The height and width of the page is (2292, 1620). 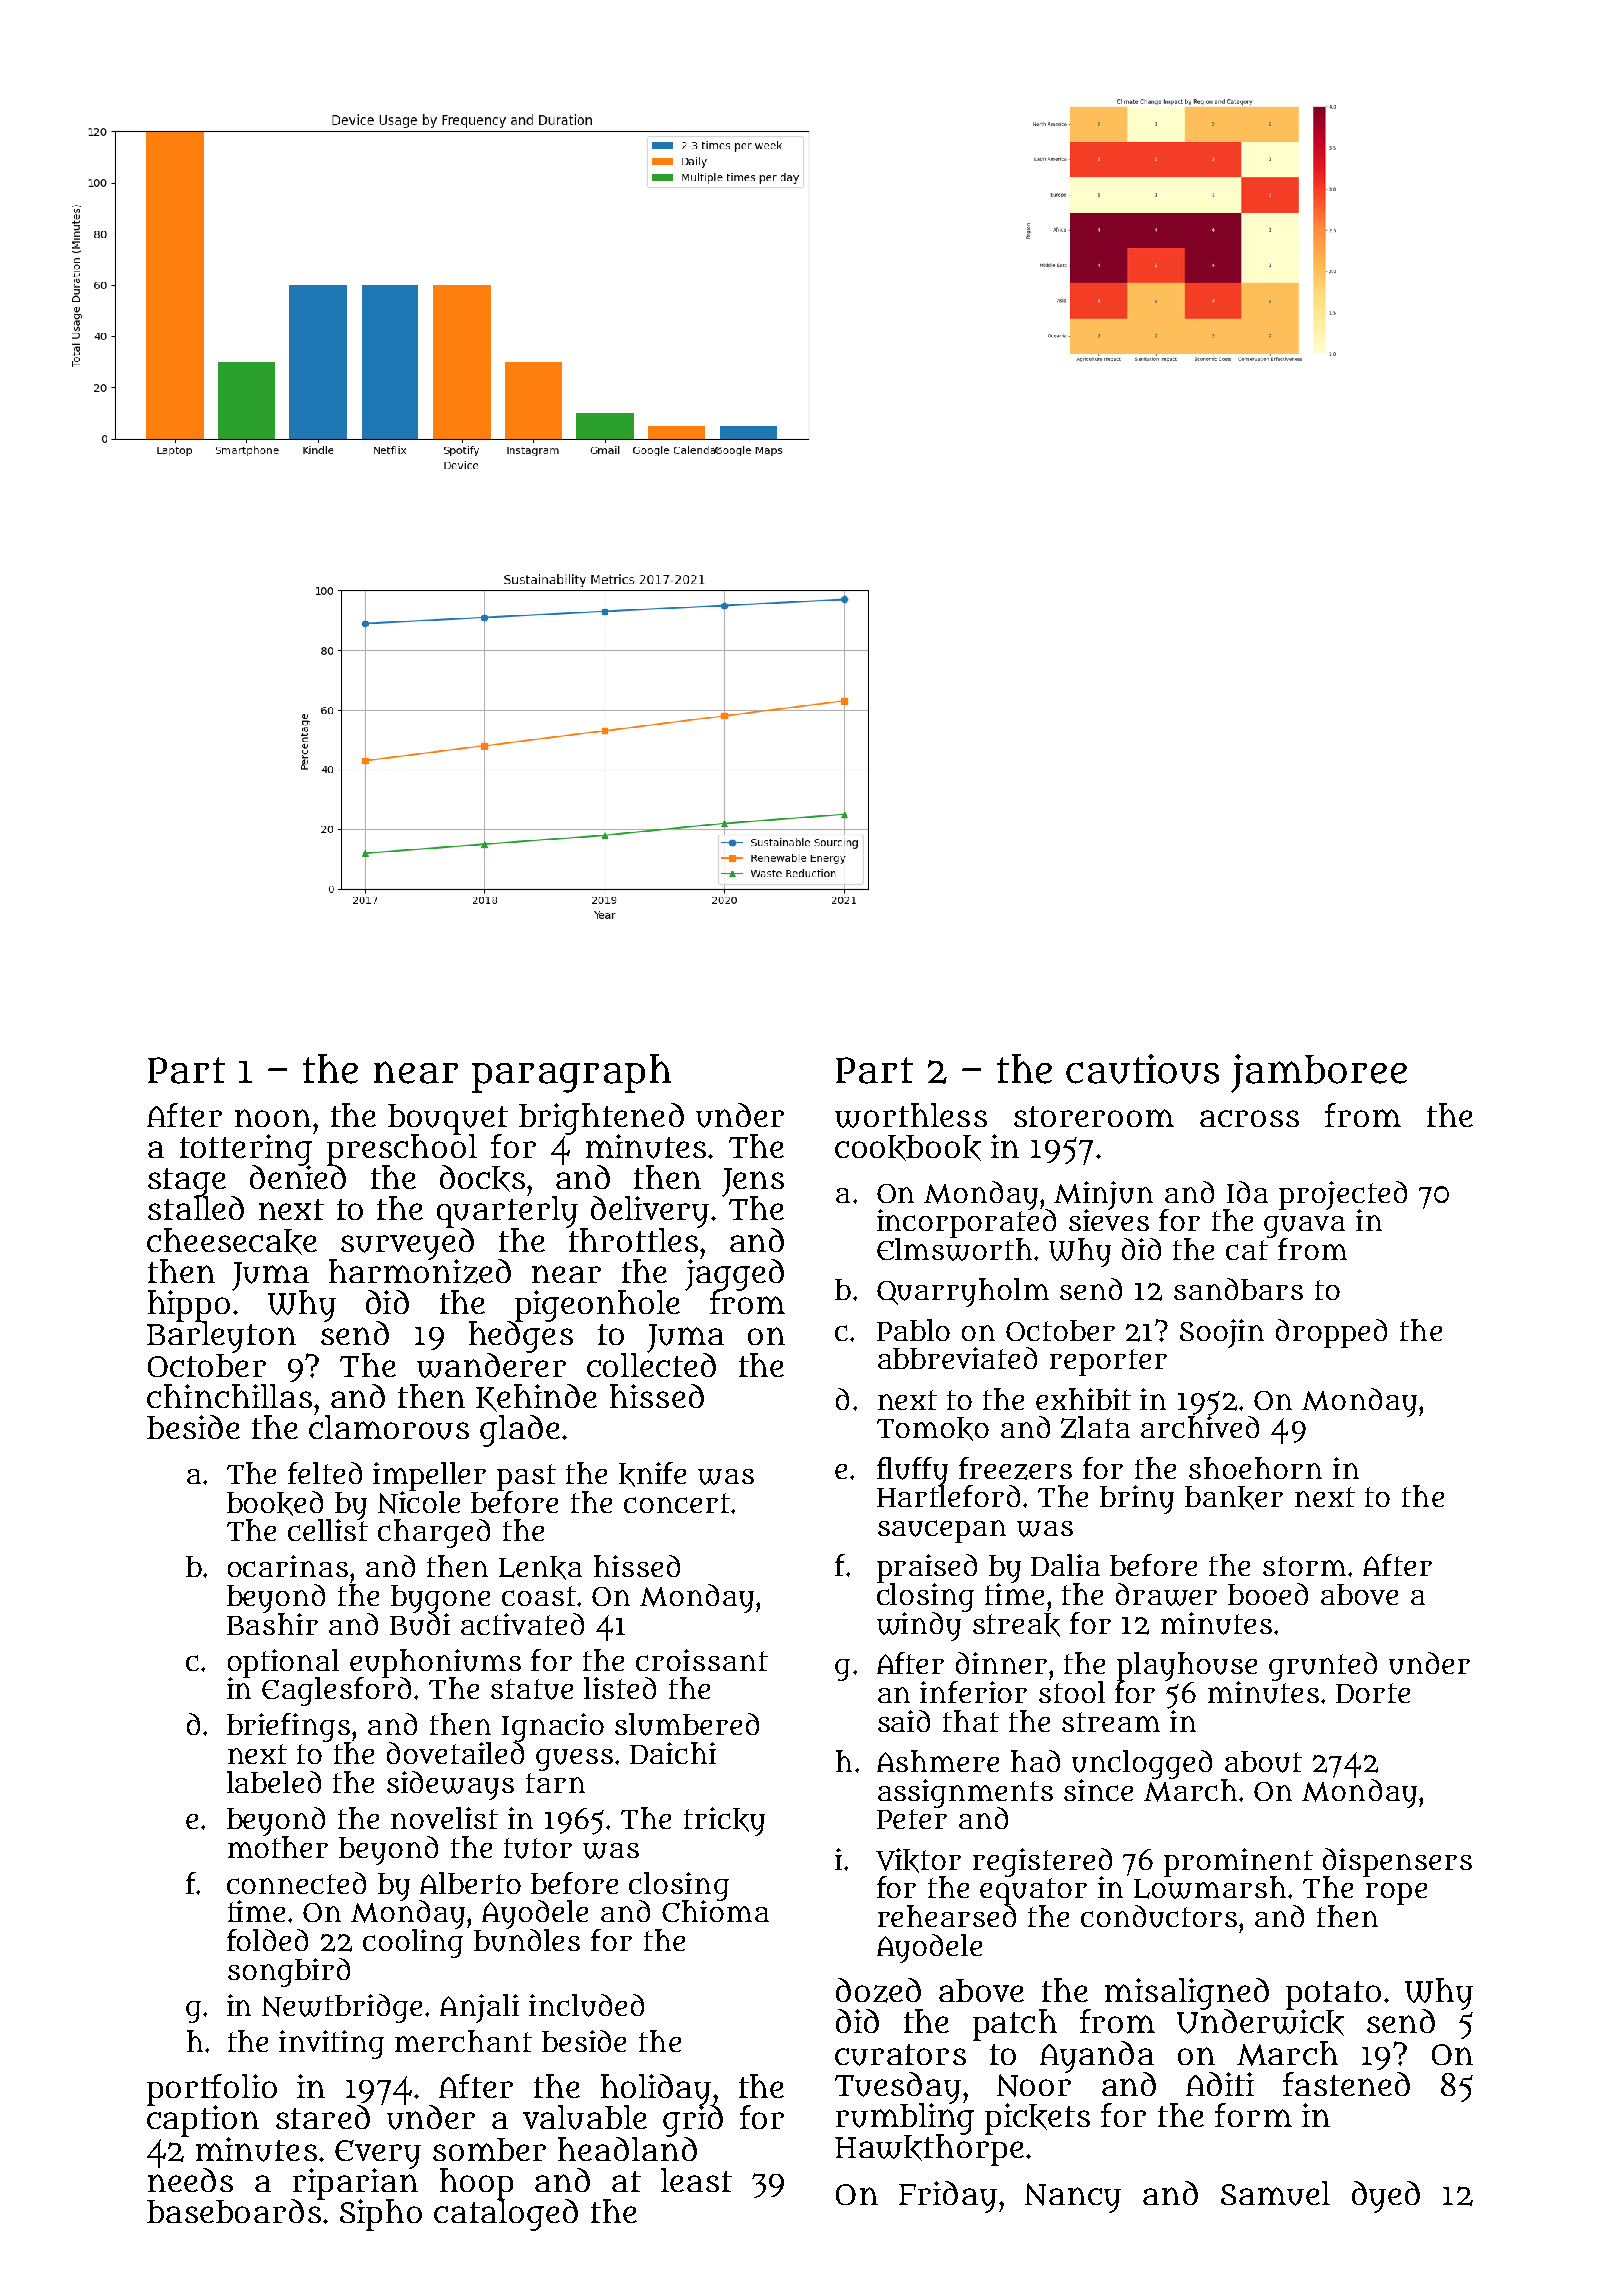 What do you see at coordinates (929, 2150) in the page?
I see `Hawkthorpe` at bounding box center [929, 2150].
